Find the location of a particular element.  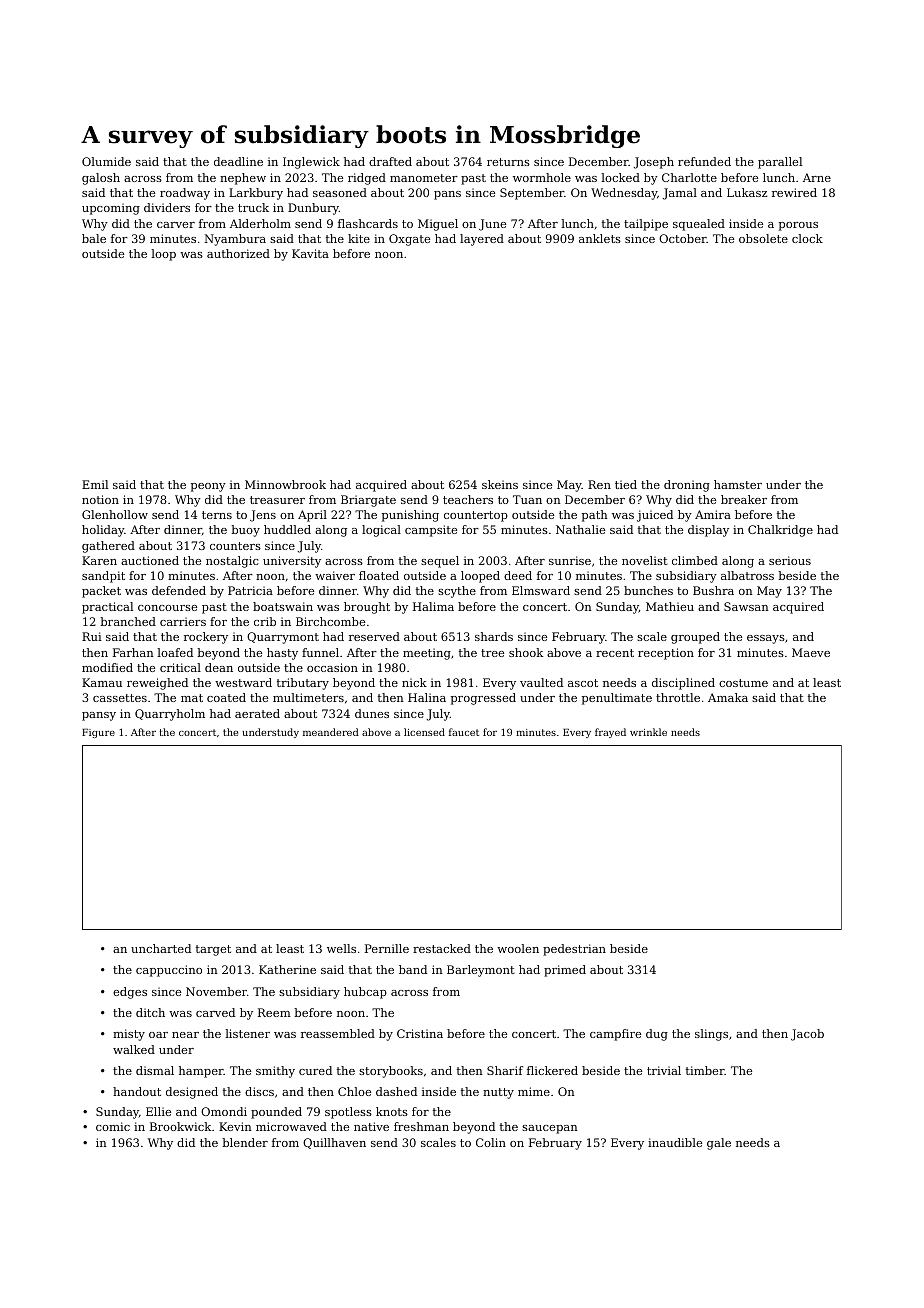

blender is located at coordinates (245, 1142).
